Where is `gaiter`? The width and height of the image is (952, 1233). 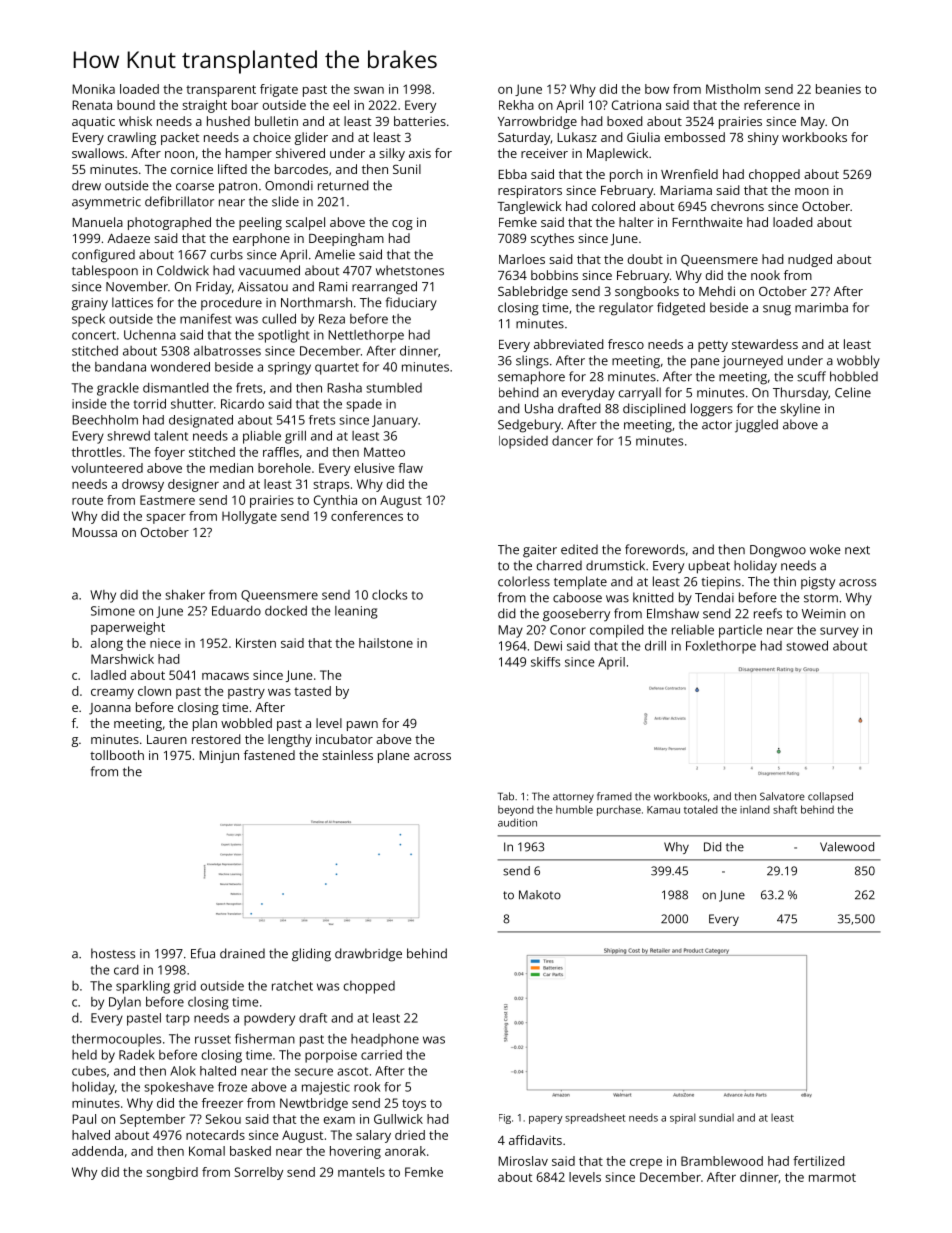 gaiter is located at coordinates (540, 551).
